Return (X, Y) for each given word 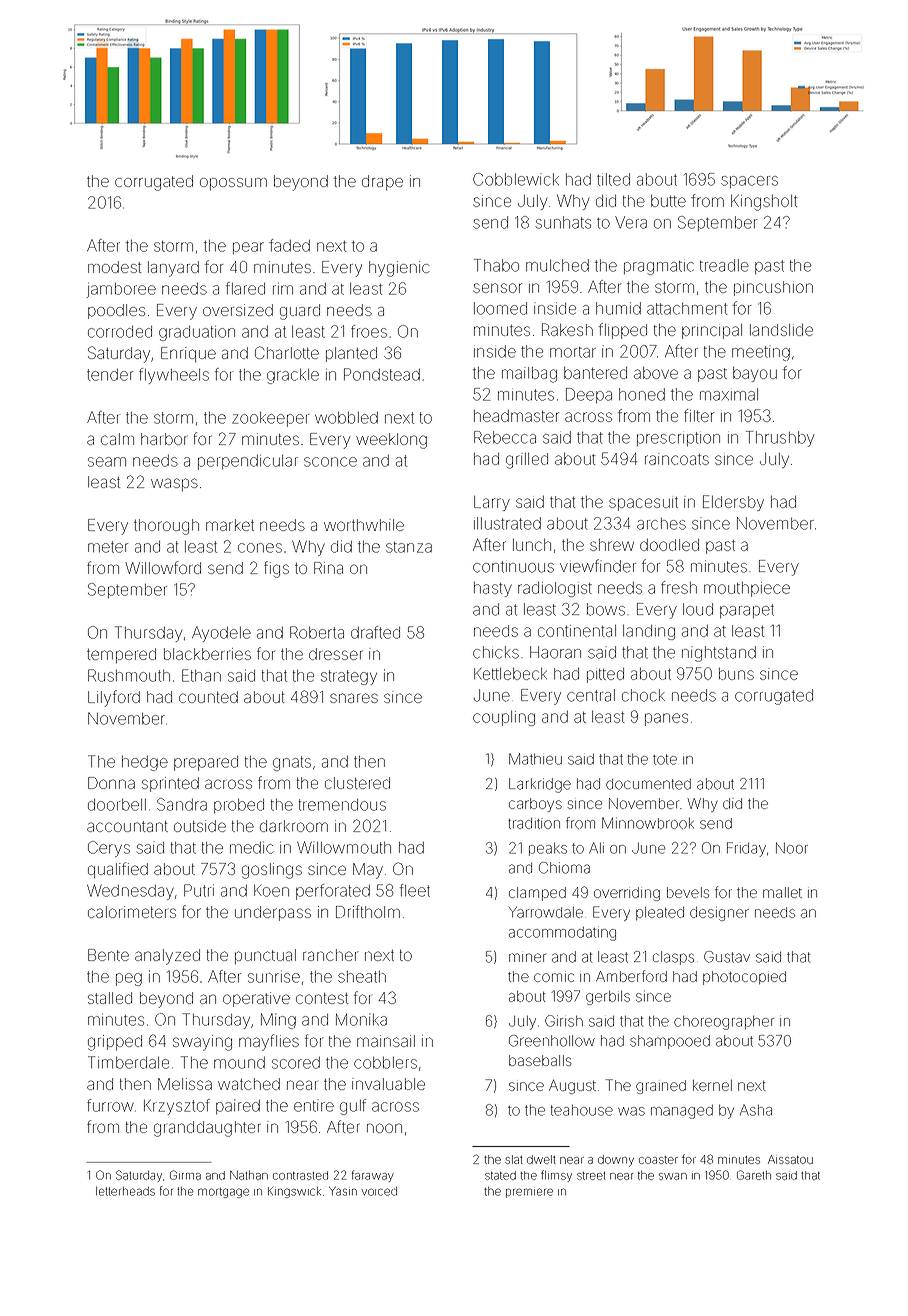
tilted (613, 179)
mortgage (223, 1193)
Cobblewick (516, 179)
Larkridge (540, 785)
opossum (233, 184)
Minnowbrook (648, 823)
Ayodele (221, 634)
